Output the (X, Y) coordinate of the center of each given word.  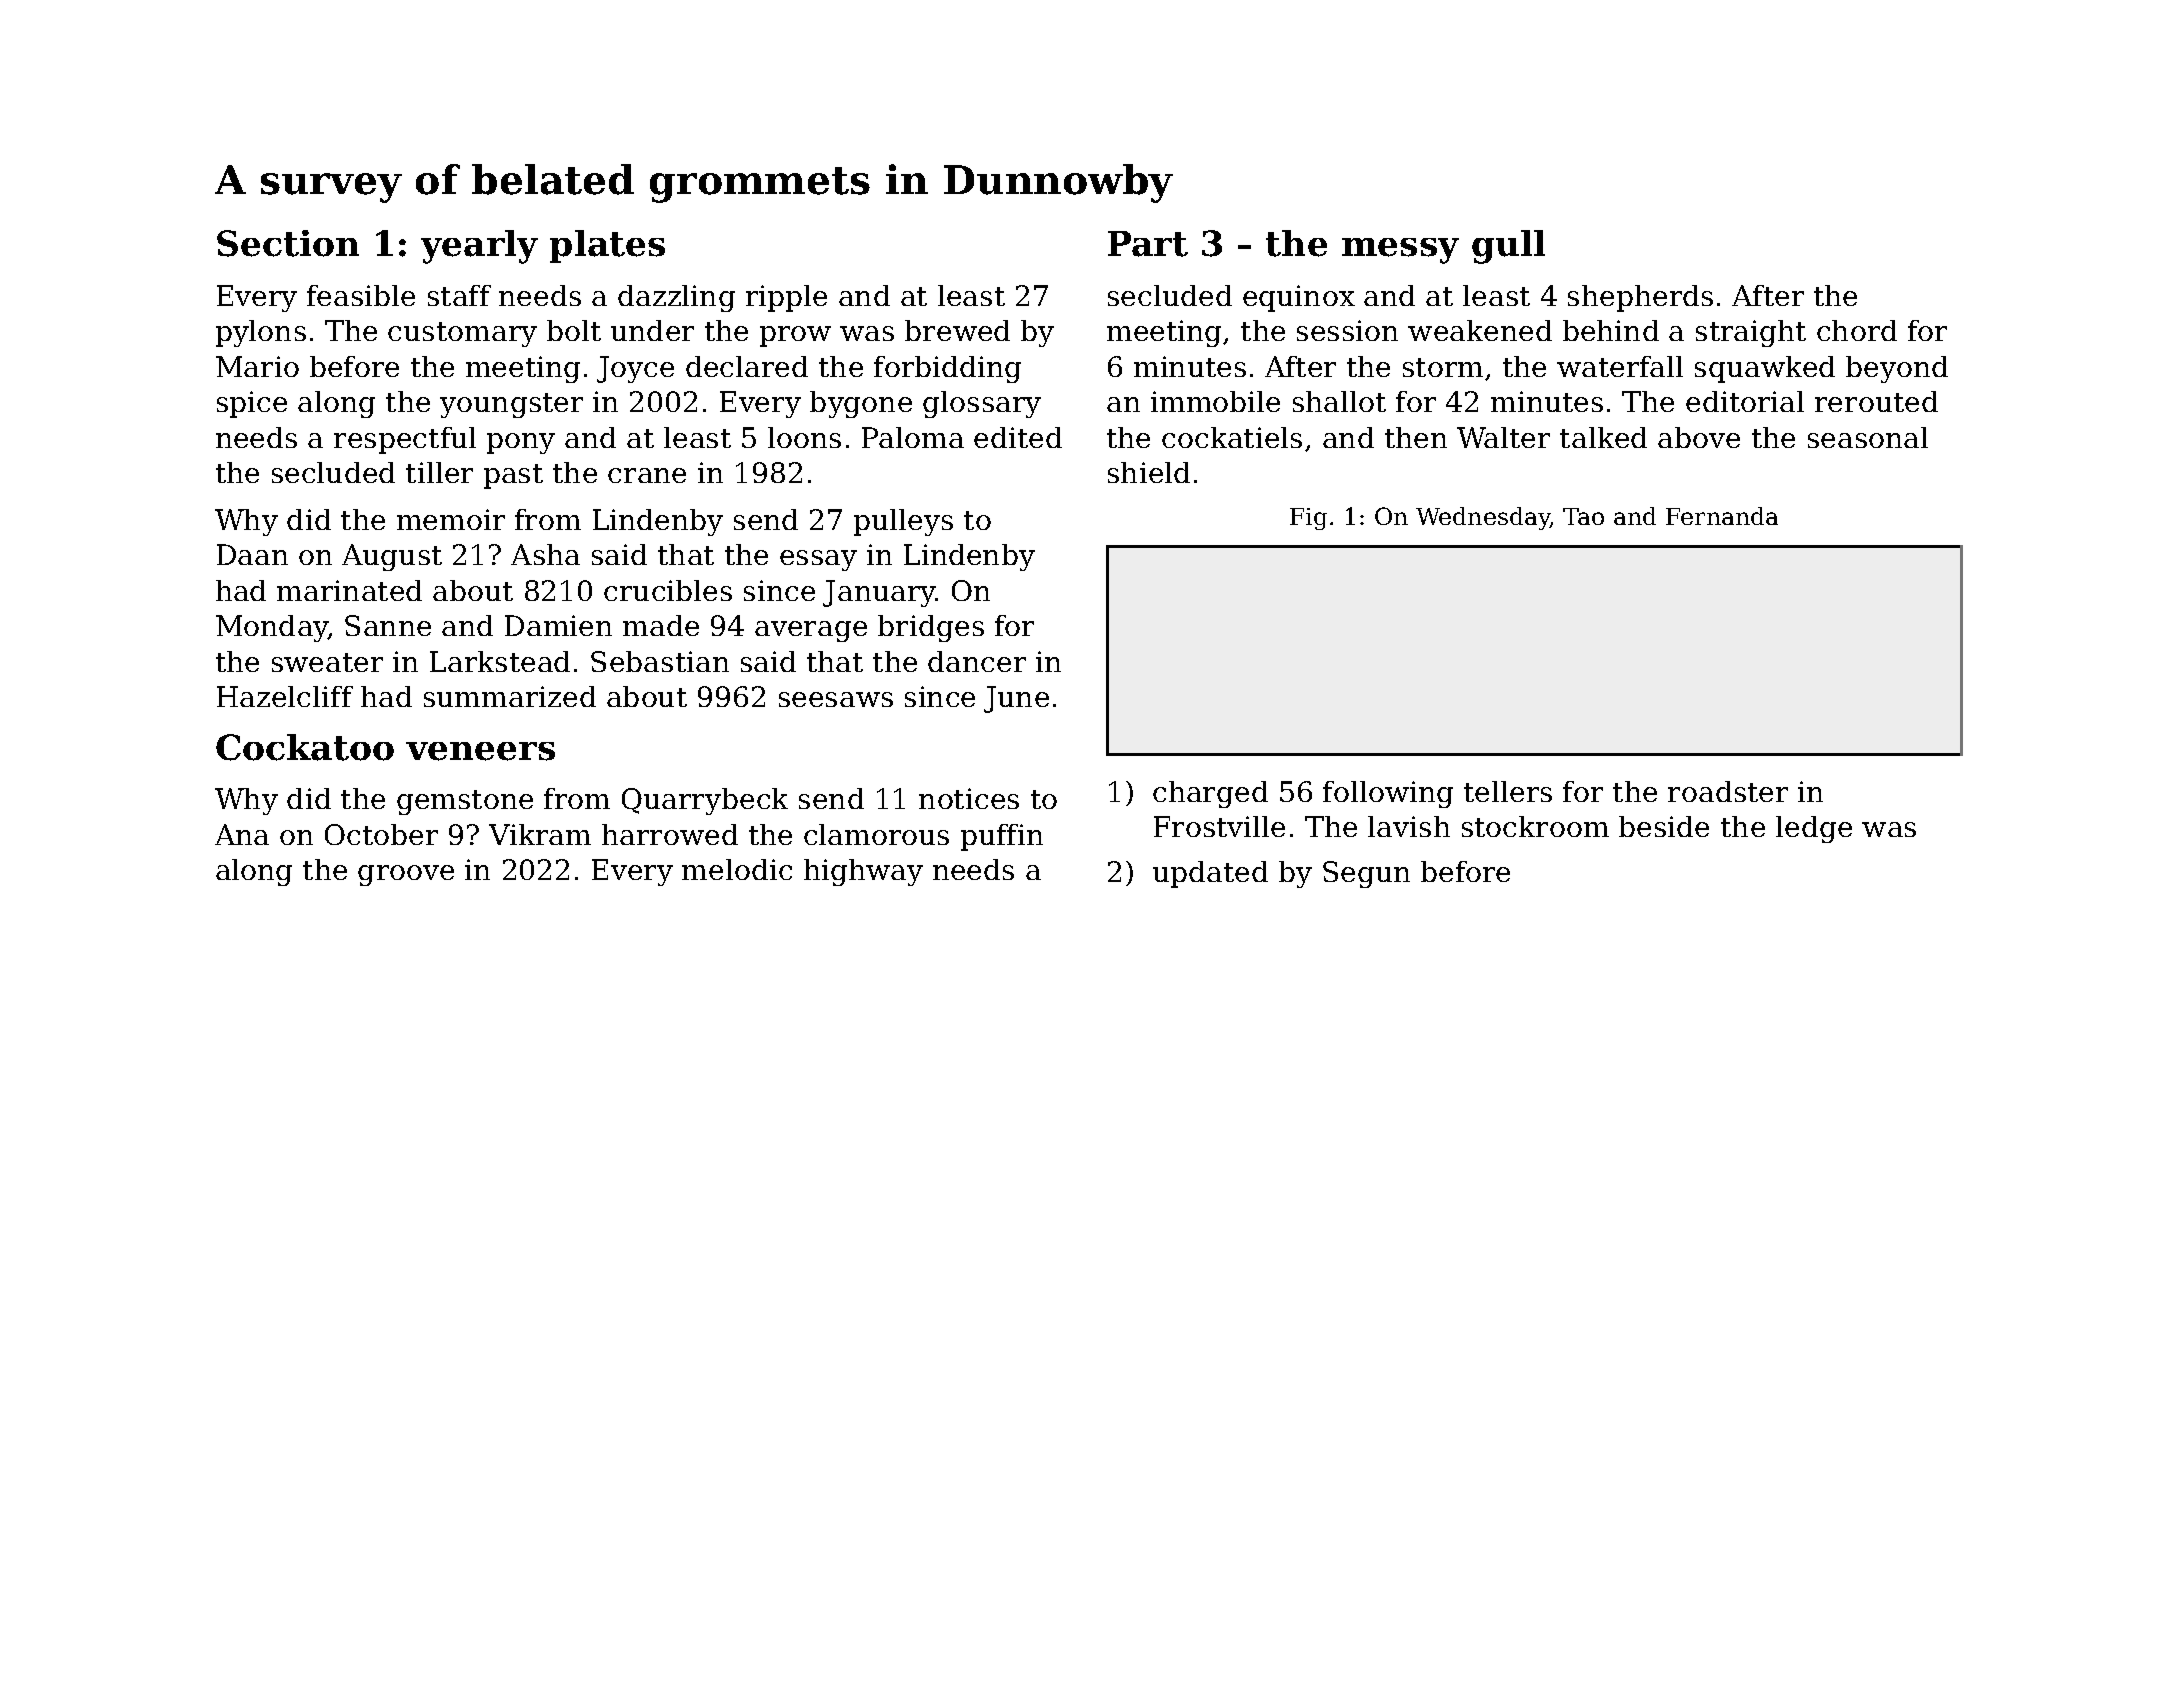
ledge (1814, 829)
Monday (272, 628)
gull (1508, 247)
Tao (1583, 516)
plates (607, 246)
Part (1148, 244)
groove (406, 875)
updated (1210, 874)
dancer (977, 661)
